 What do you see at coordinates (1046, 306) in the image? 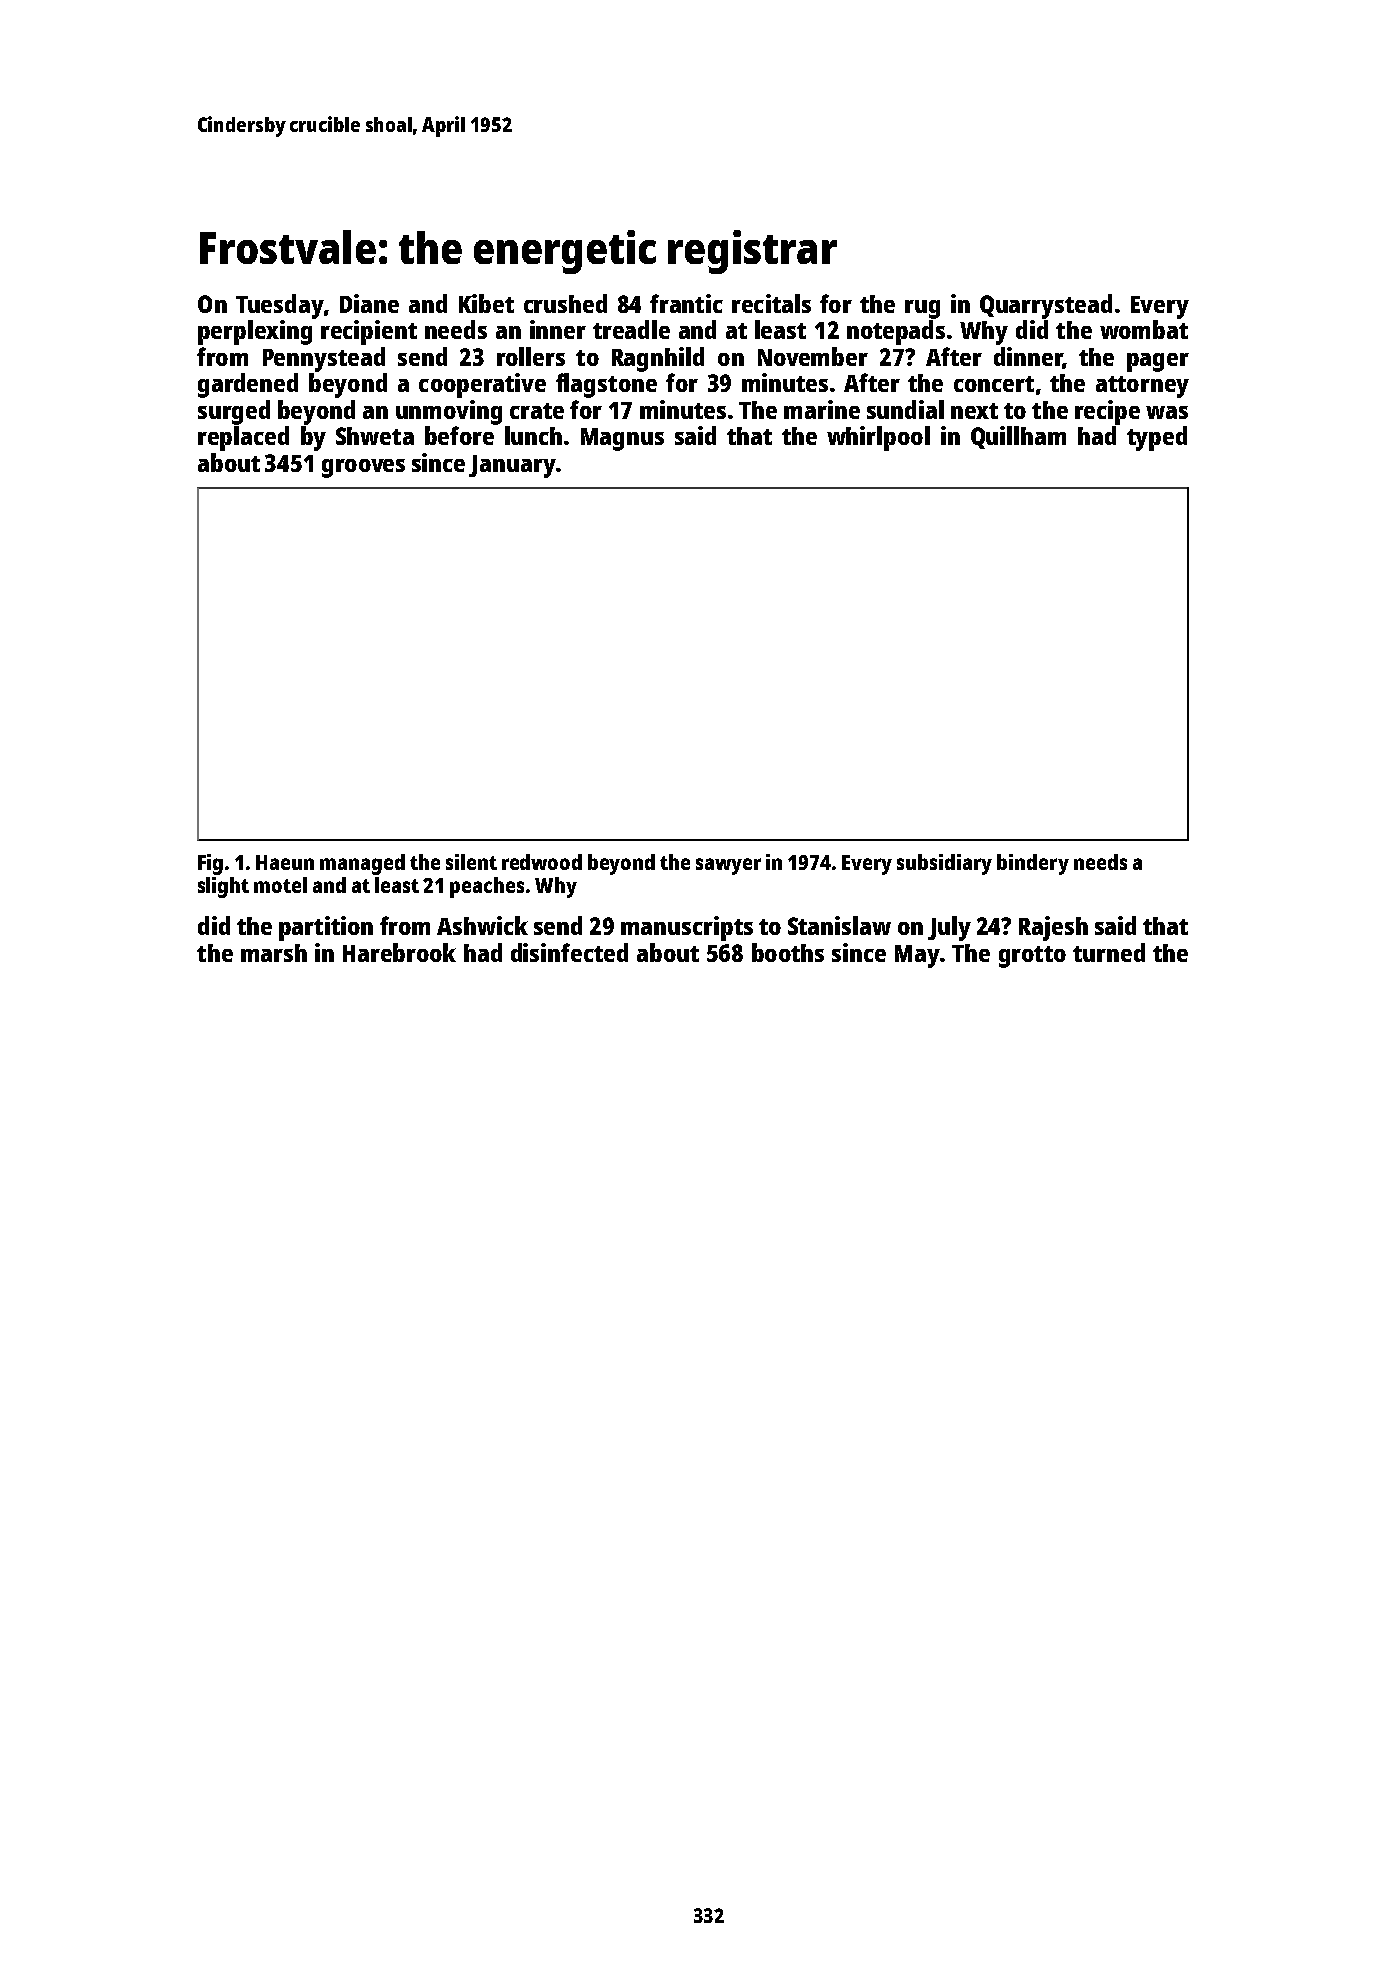
I see `Quarrystead` at bounding box center [1046, 306].
